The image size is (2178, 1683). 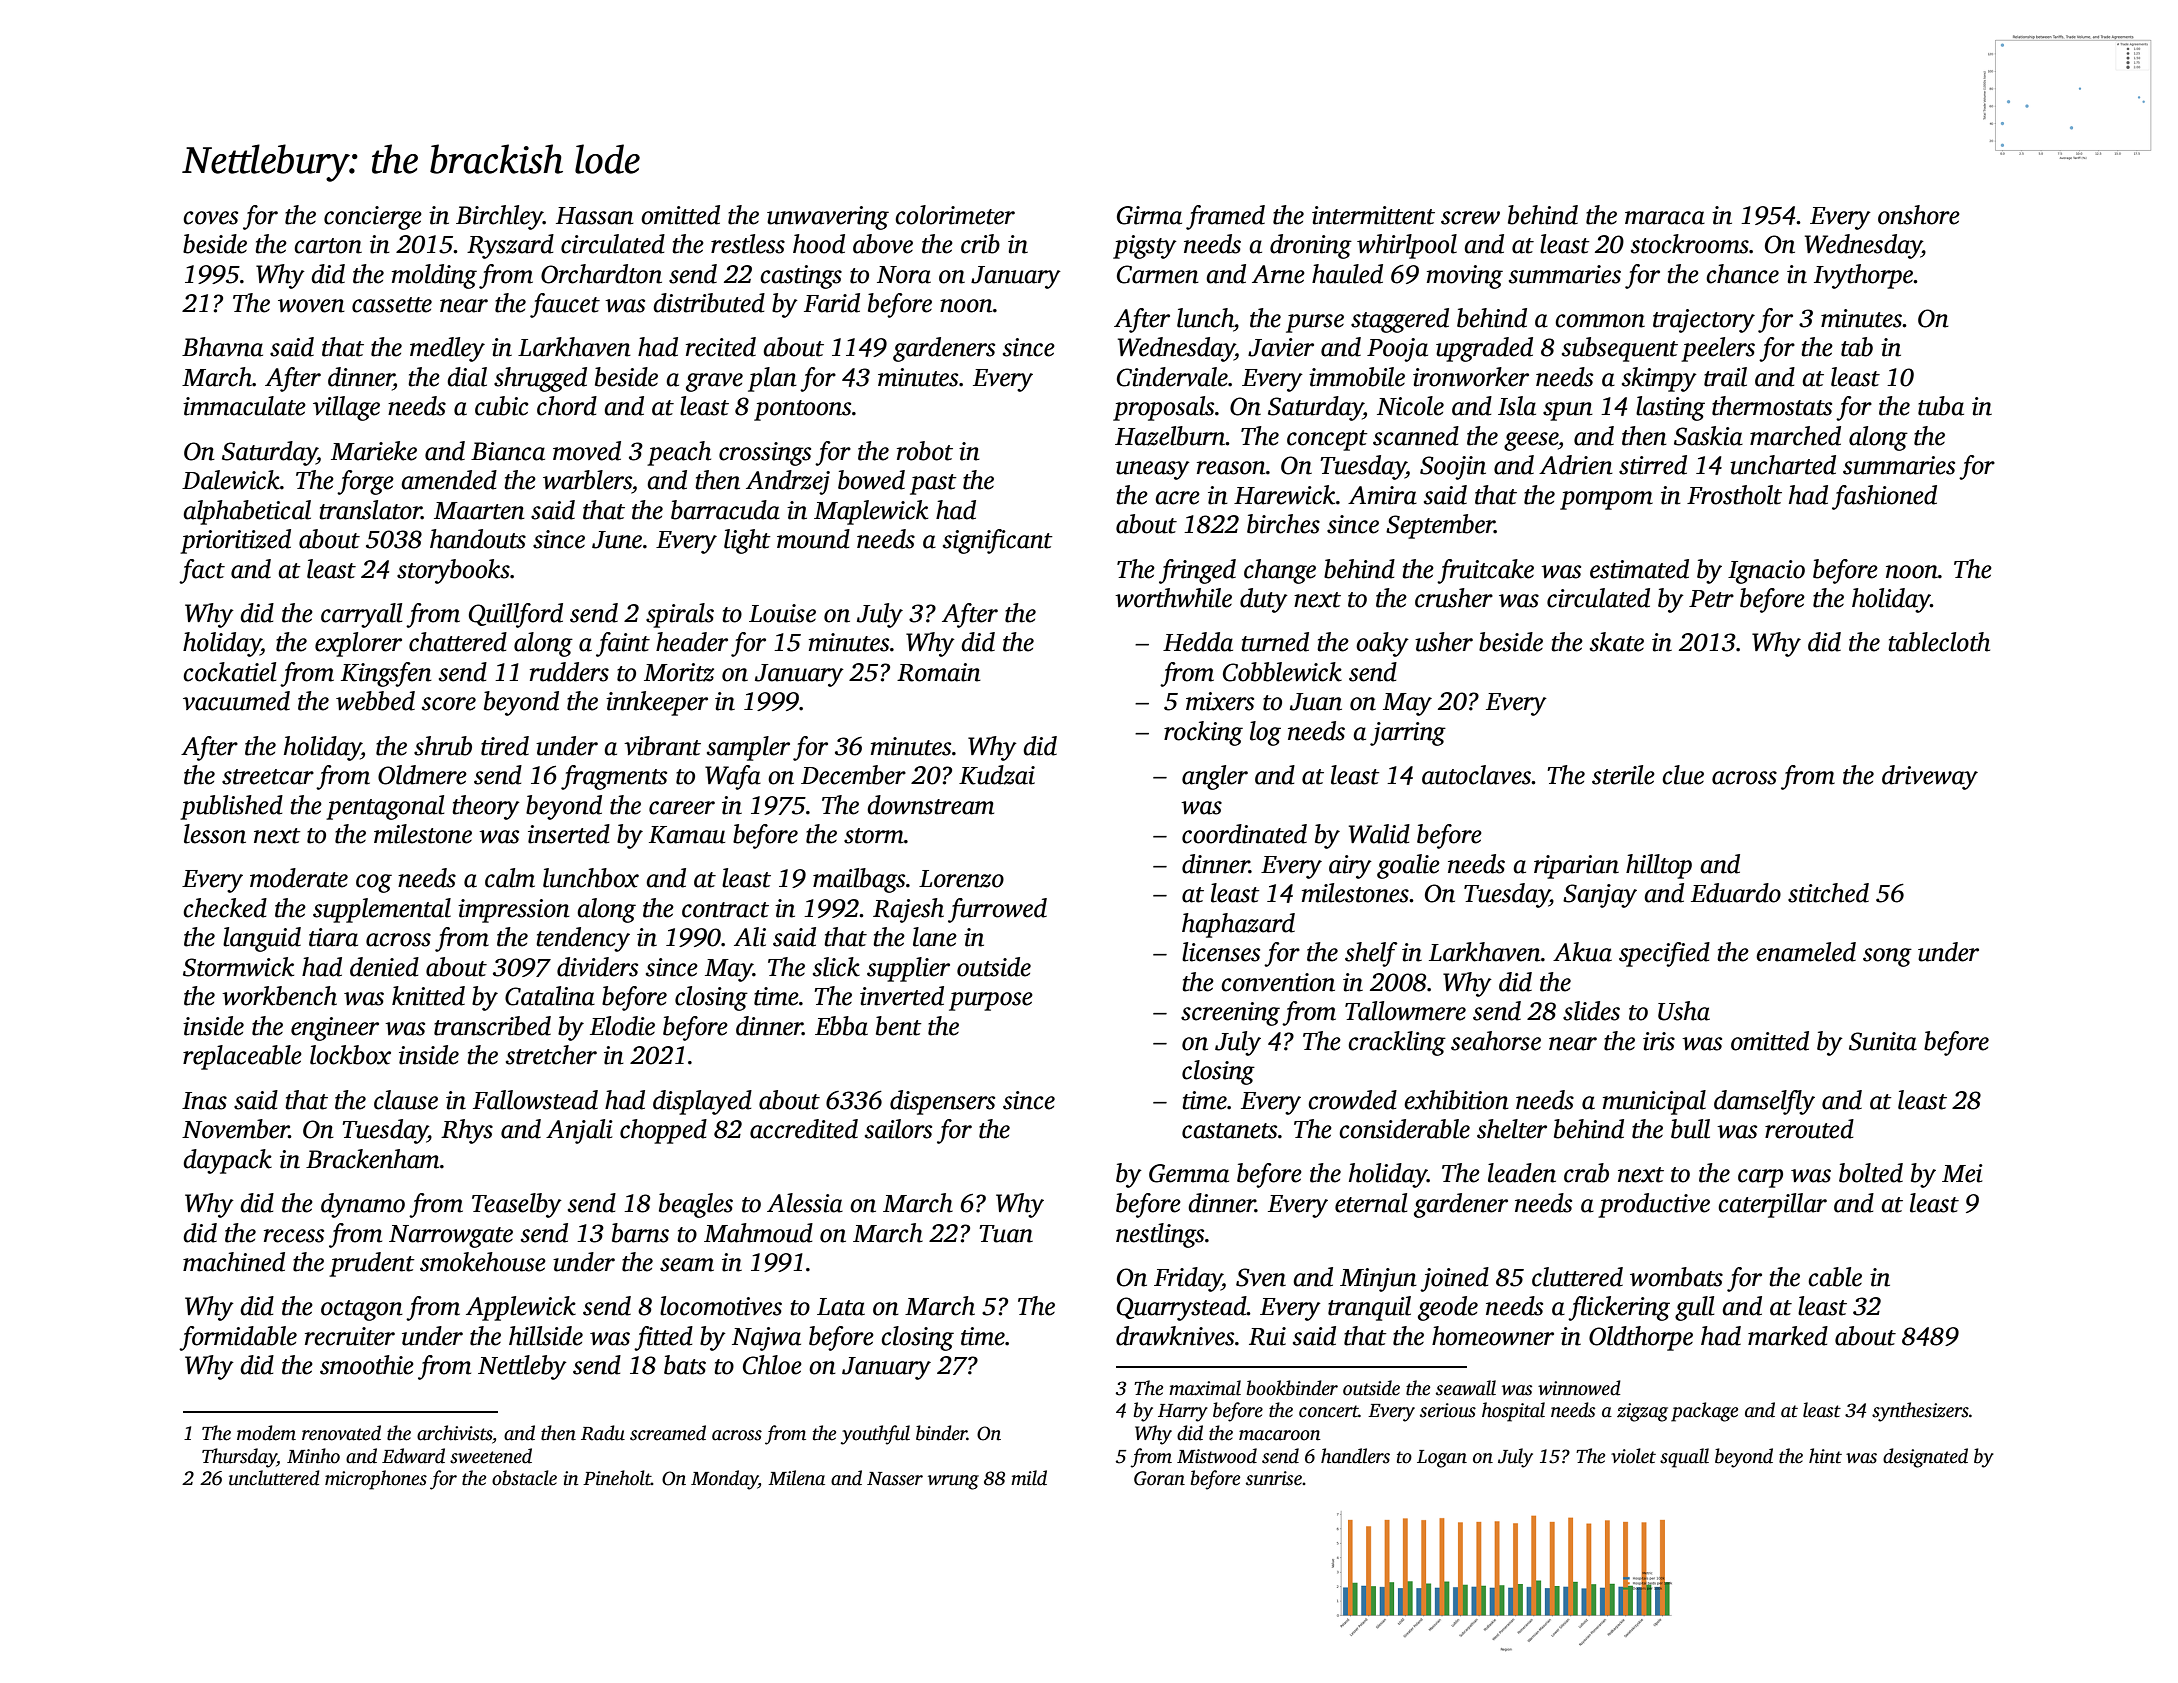 What do you see at coordinates (1664, 954) in the page?
I see `specified` at bounding box center [1664, 954].
